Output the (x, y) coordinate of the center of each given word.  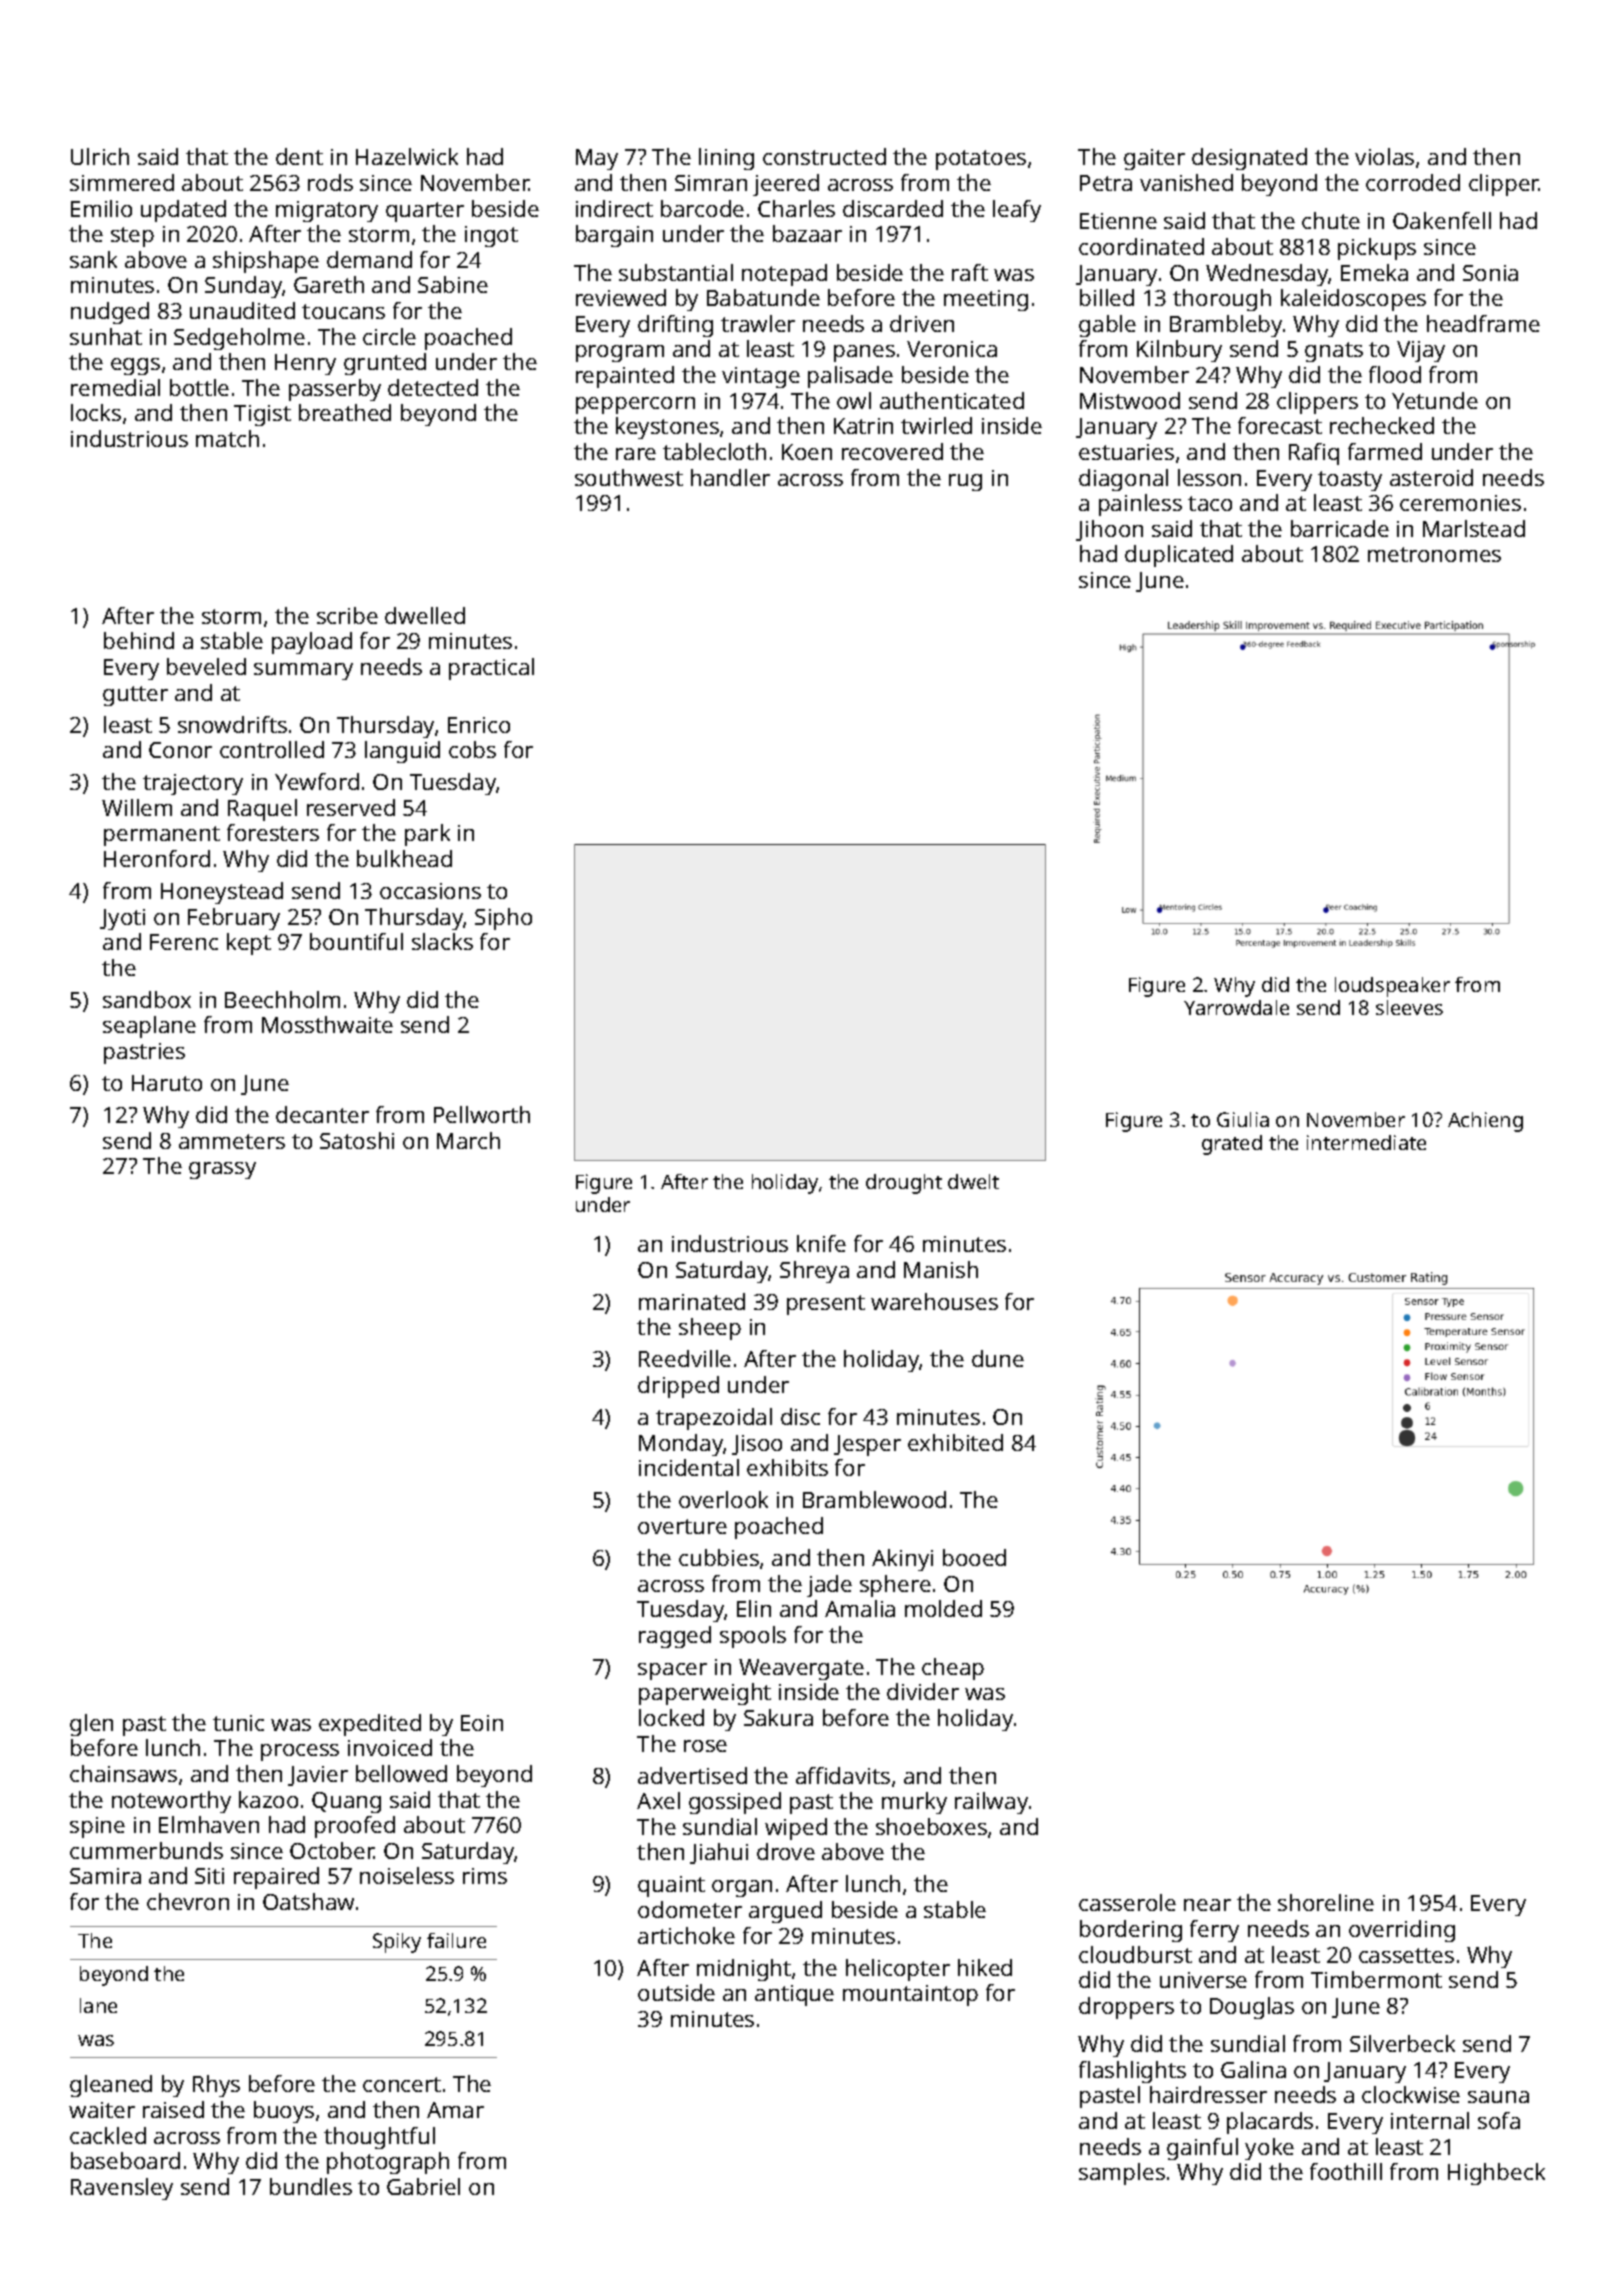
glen (91, 1725)
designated (1249, 159)
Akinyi (902, 1560)
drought (904, 1184)
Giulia (1243, 1119)
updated (183, 211)
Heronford (157, 858)
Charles (796, 208)
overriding (1402, 1931)
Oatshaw (308, 1901)
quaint (671, 1886)
